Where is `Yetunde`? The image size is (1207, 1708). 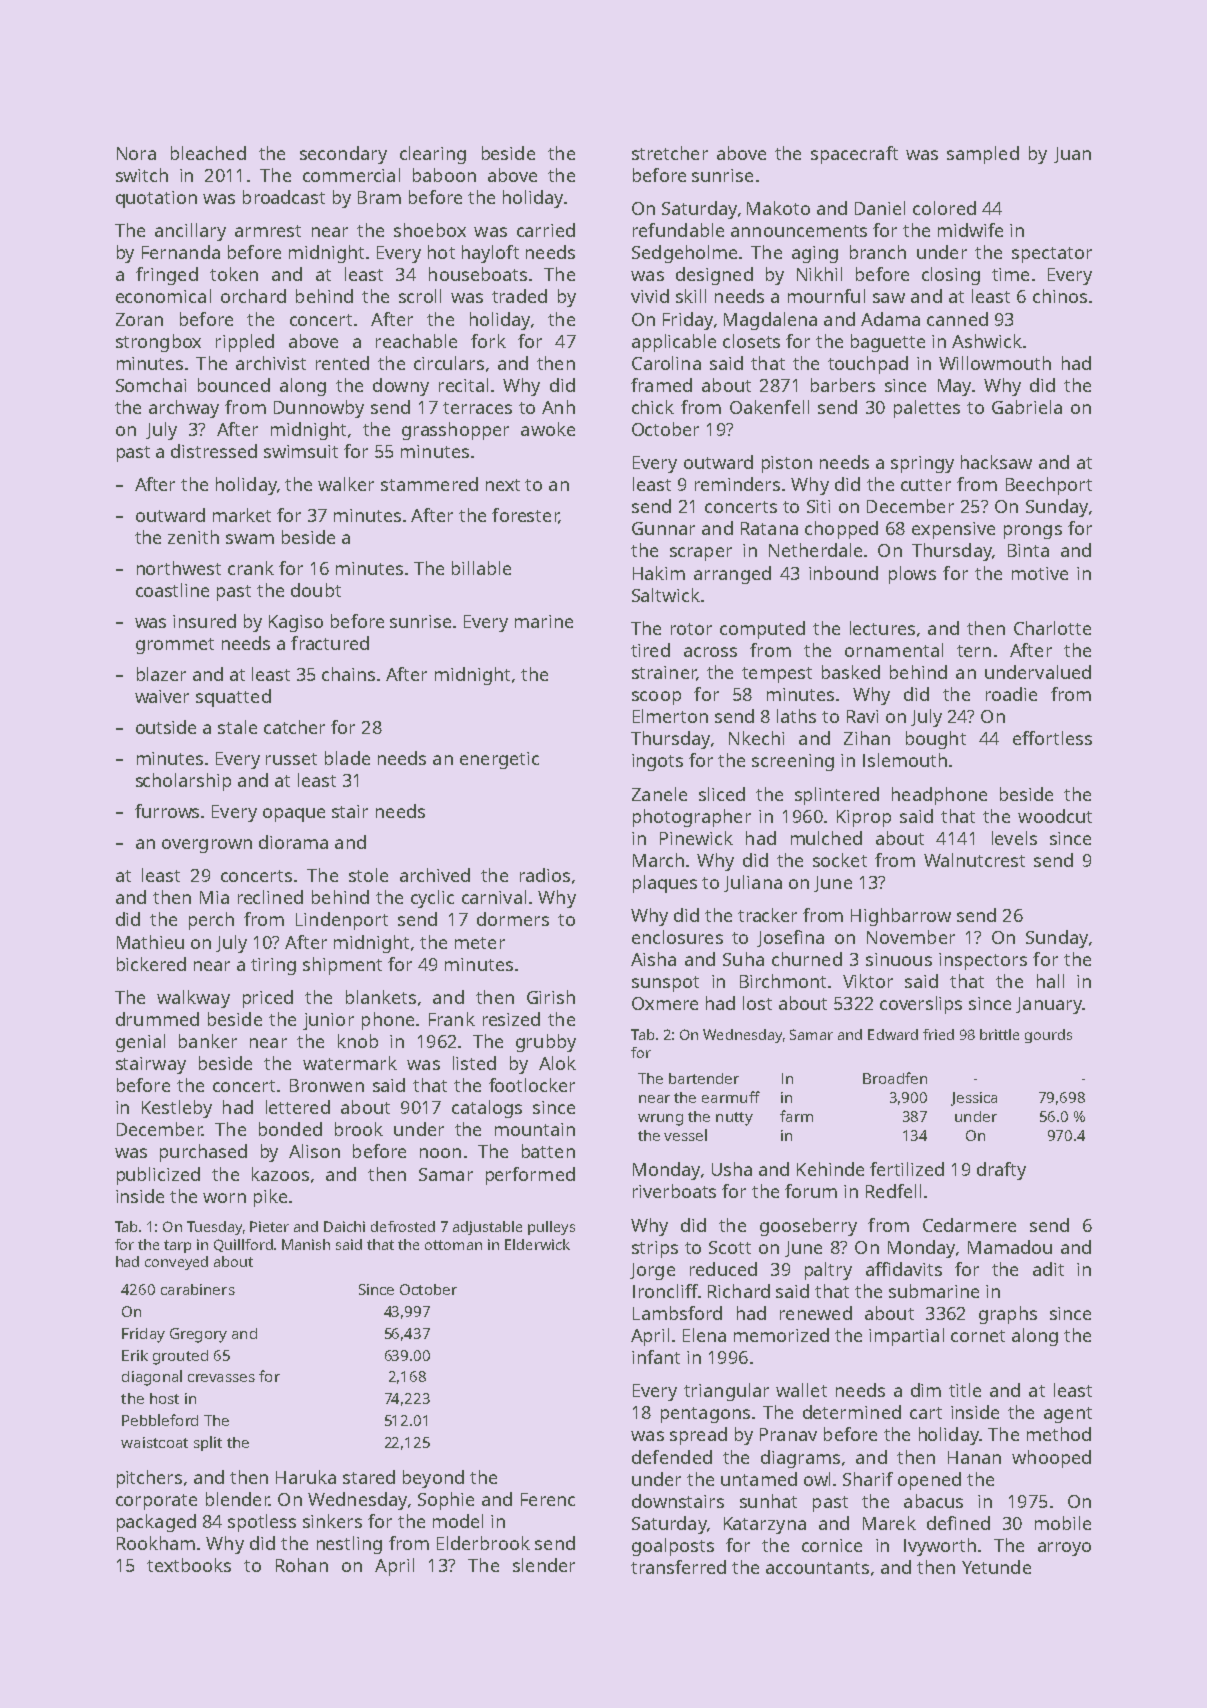
Yetunde is located at coordinates (996, 1567).
